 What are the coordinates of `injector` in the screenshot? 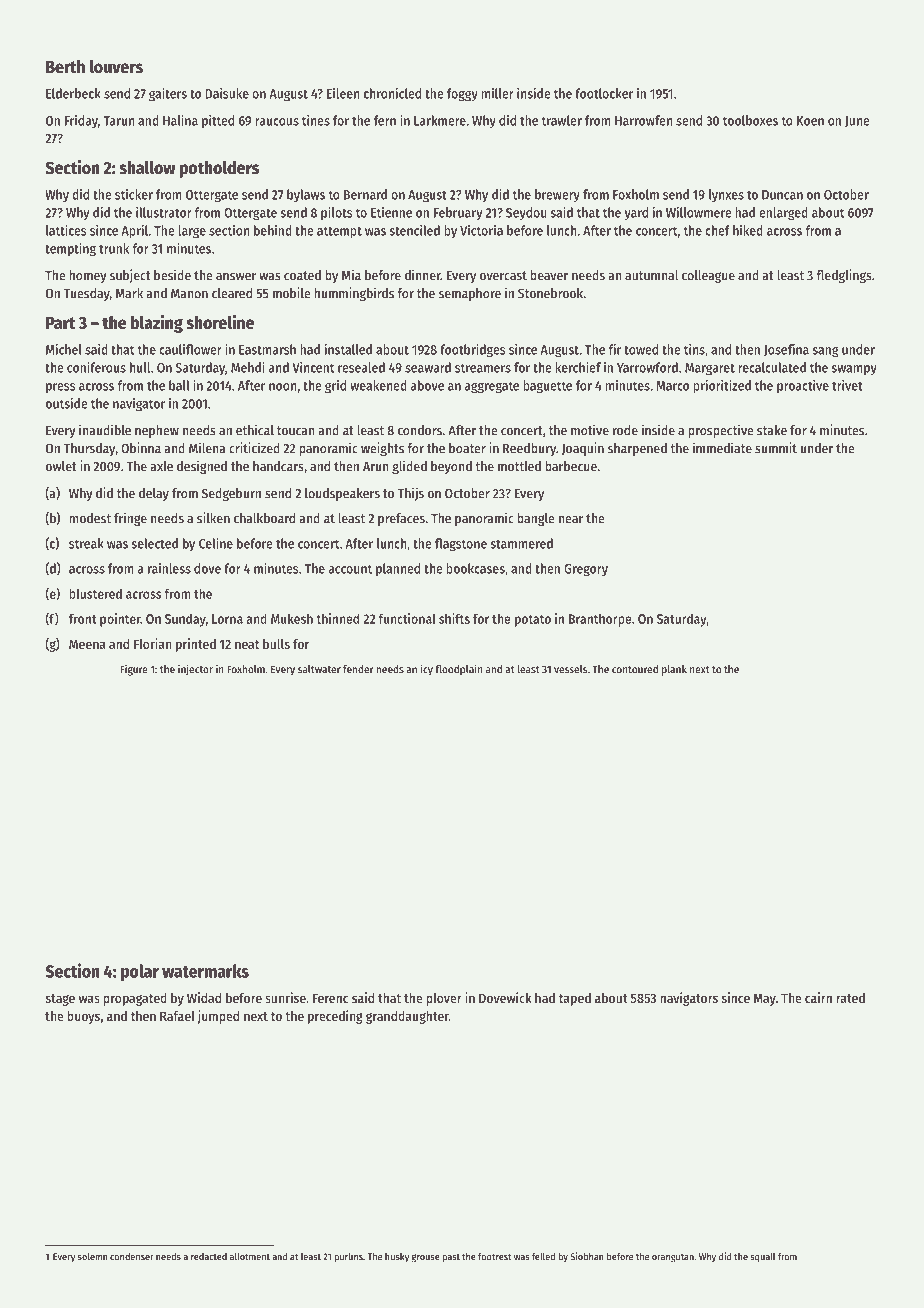 It's located at (195, 670).
